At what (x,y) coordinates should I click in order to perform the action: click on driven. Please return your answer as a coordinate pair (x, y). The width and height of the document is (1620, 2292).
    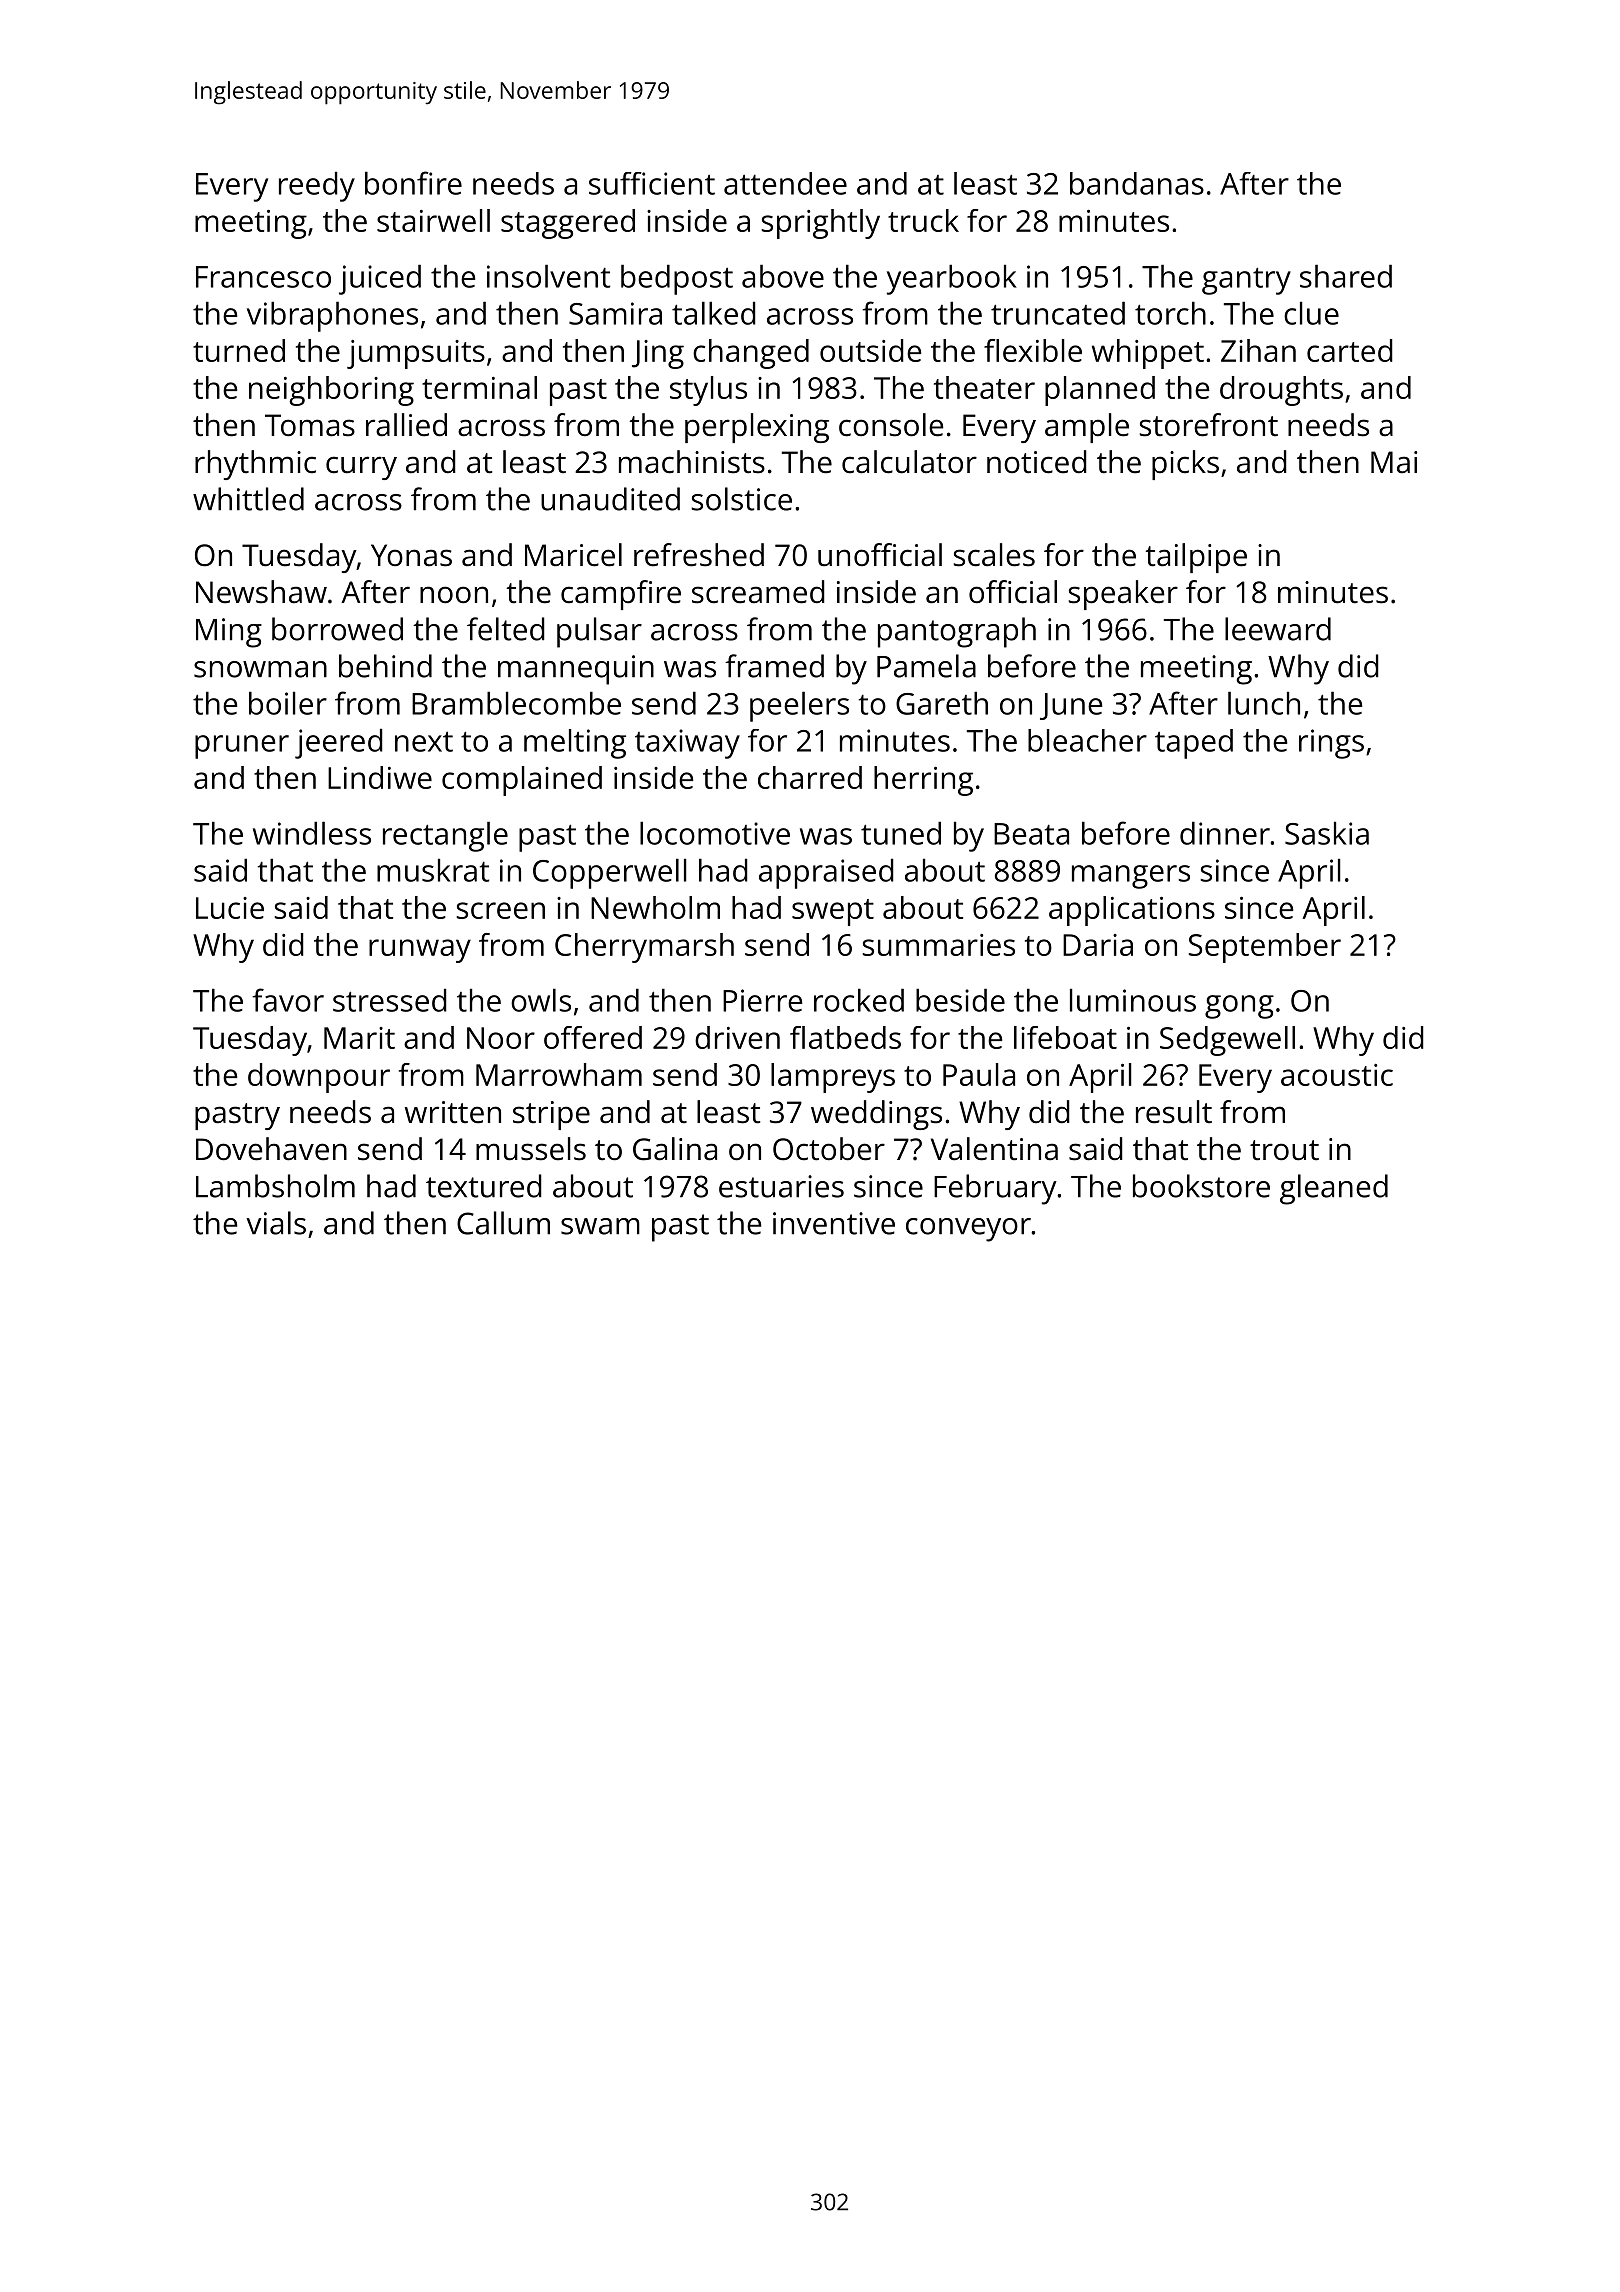
    Looking at the image, I should click on (737, 1037).
